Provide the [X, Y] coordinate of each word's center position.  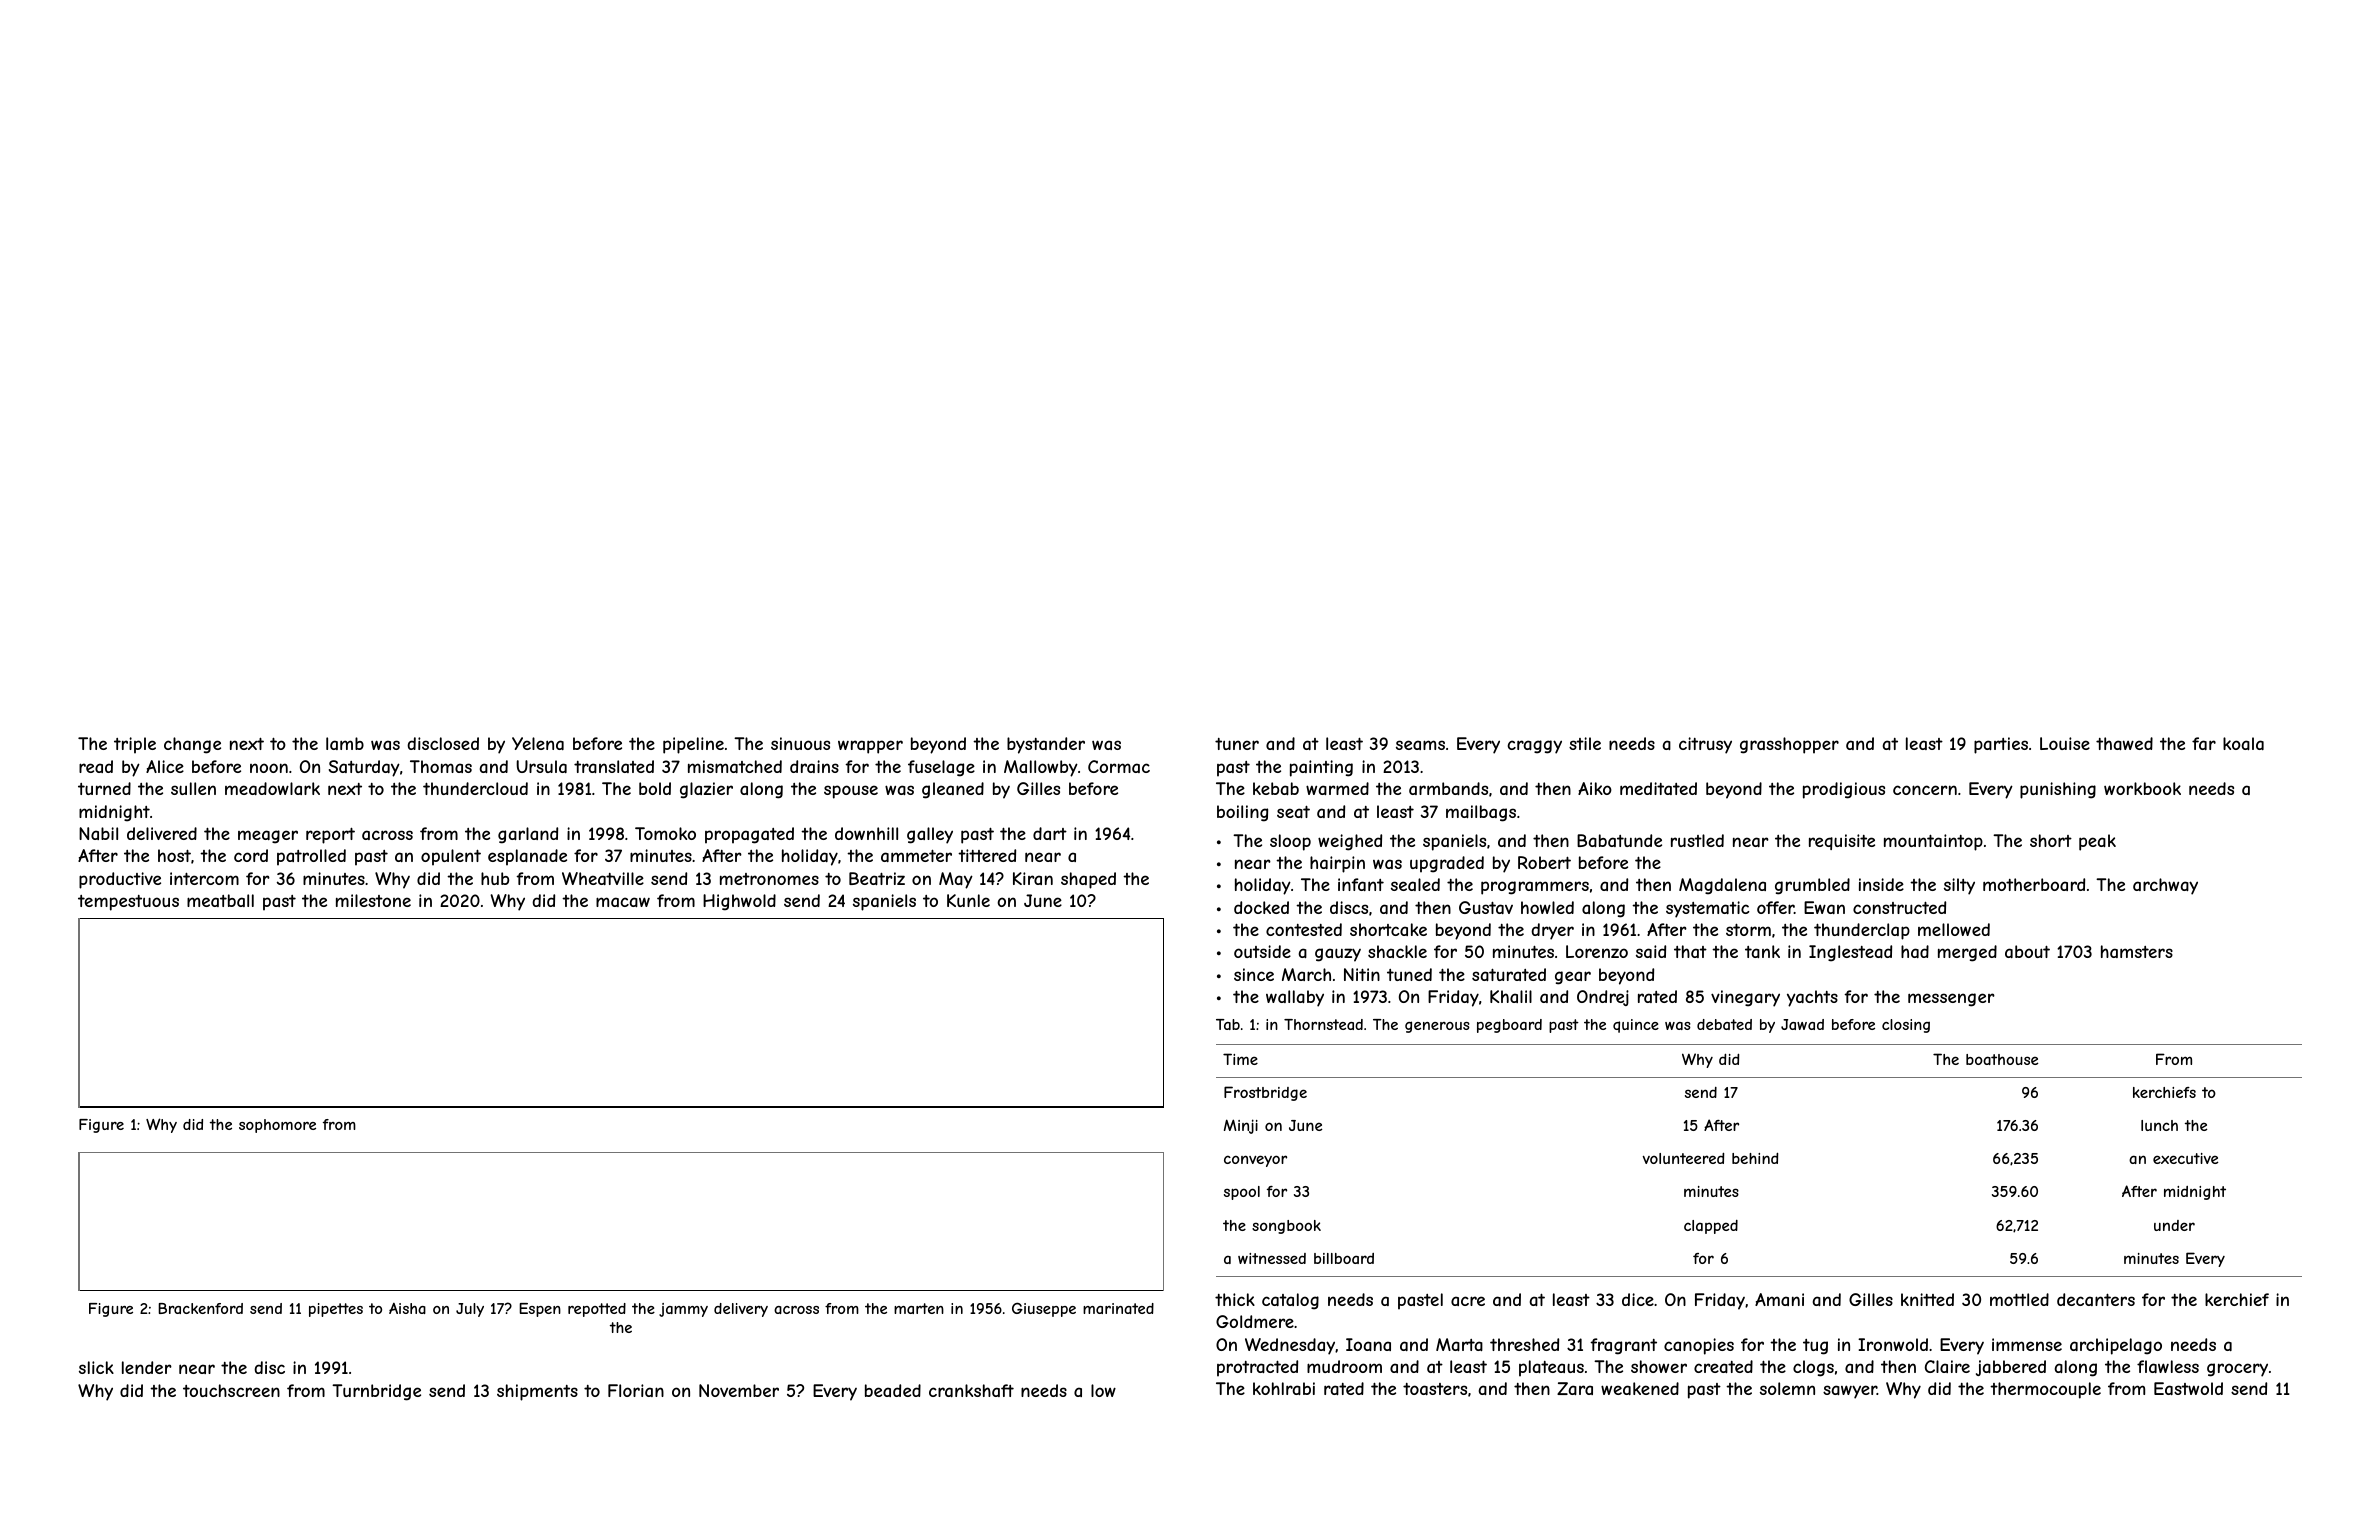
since [1254, 974]
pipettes [336, 1310]
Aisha [407, 1308]
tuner [1237, 744]
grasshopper [1789, 745]
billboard [1344, 1258]
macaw [623, 902]
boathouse [2002, 1059]
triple [135, 745]
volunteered [1683, 1158]
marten [919, 1308]
